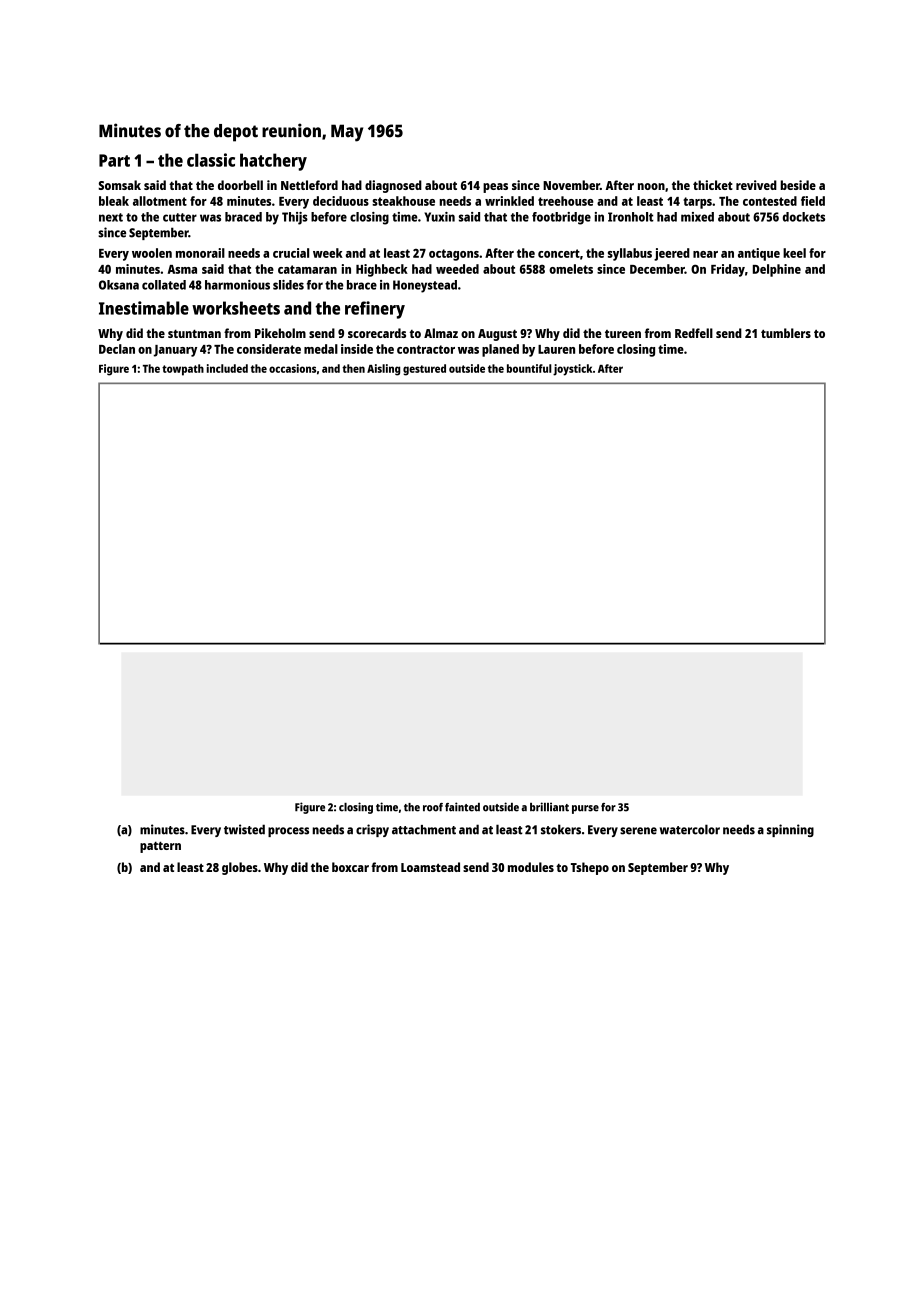 This screenshot has height=1308, width=924. I want to click on thicket, so click(713, 185).
